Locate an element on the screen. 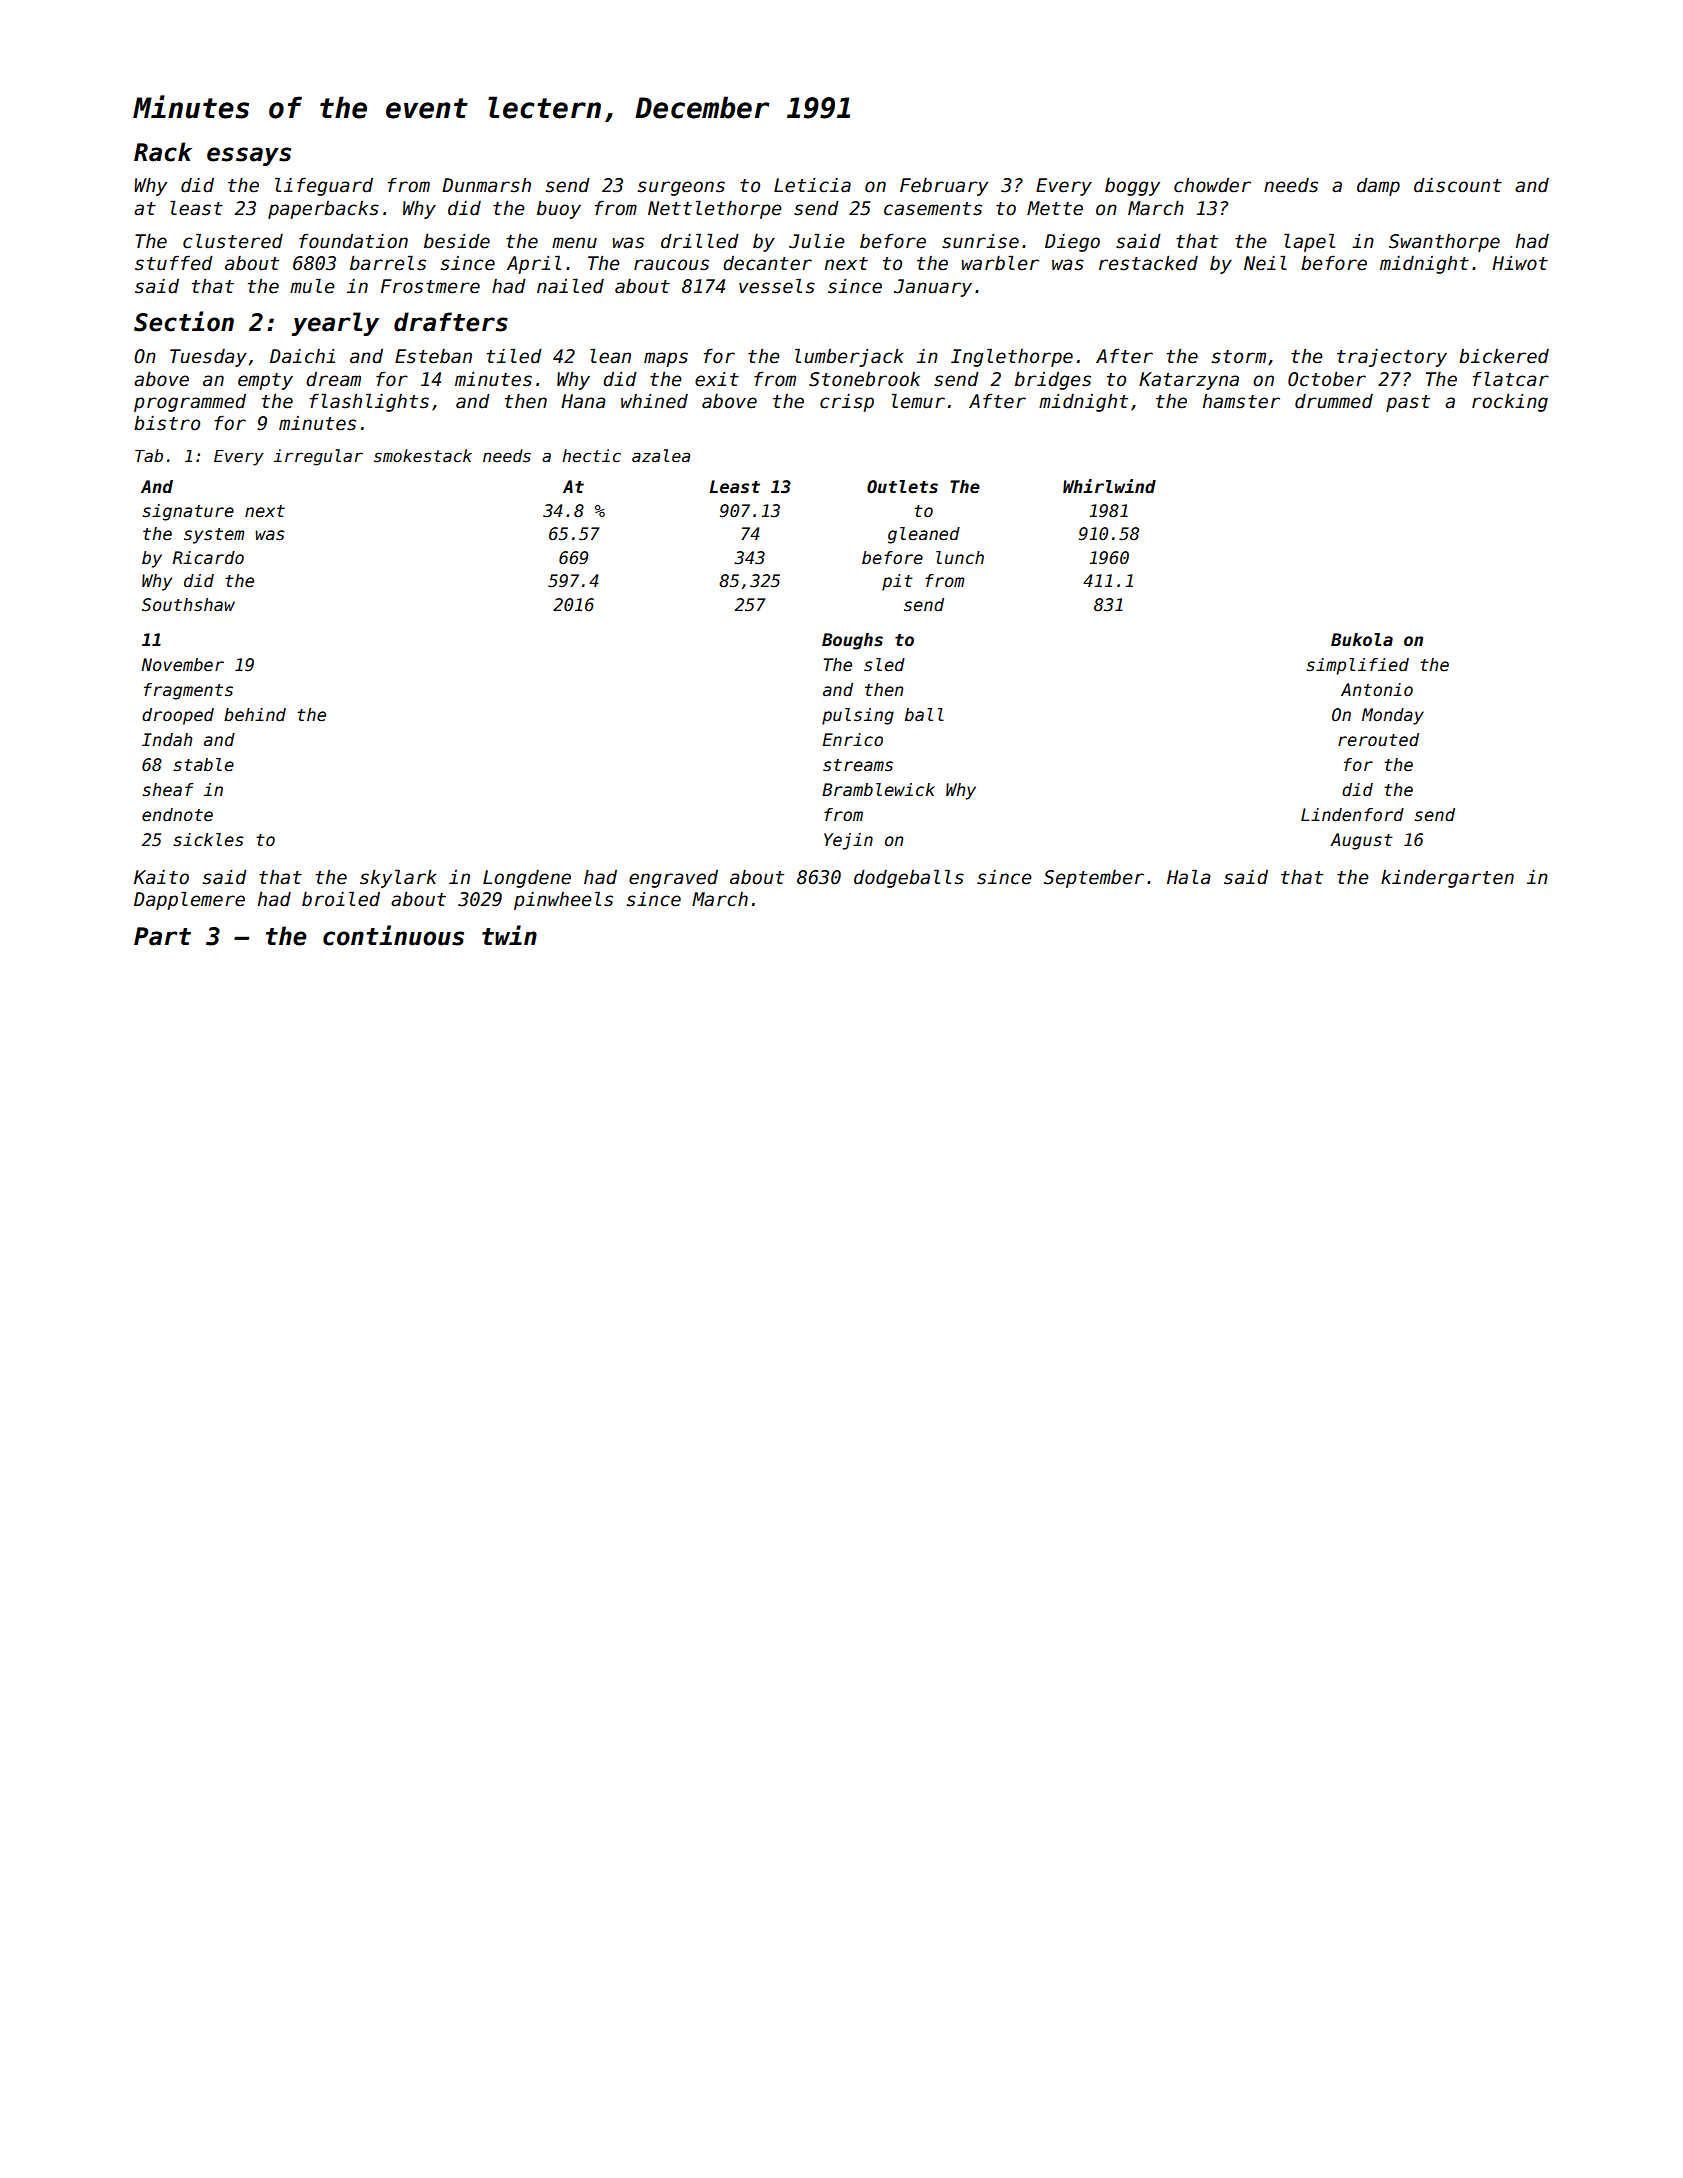 Image resolution: width=1683 pixels, height=2178 pixels. essays is located at coordinates (249, 156).
